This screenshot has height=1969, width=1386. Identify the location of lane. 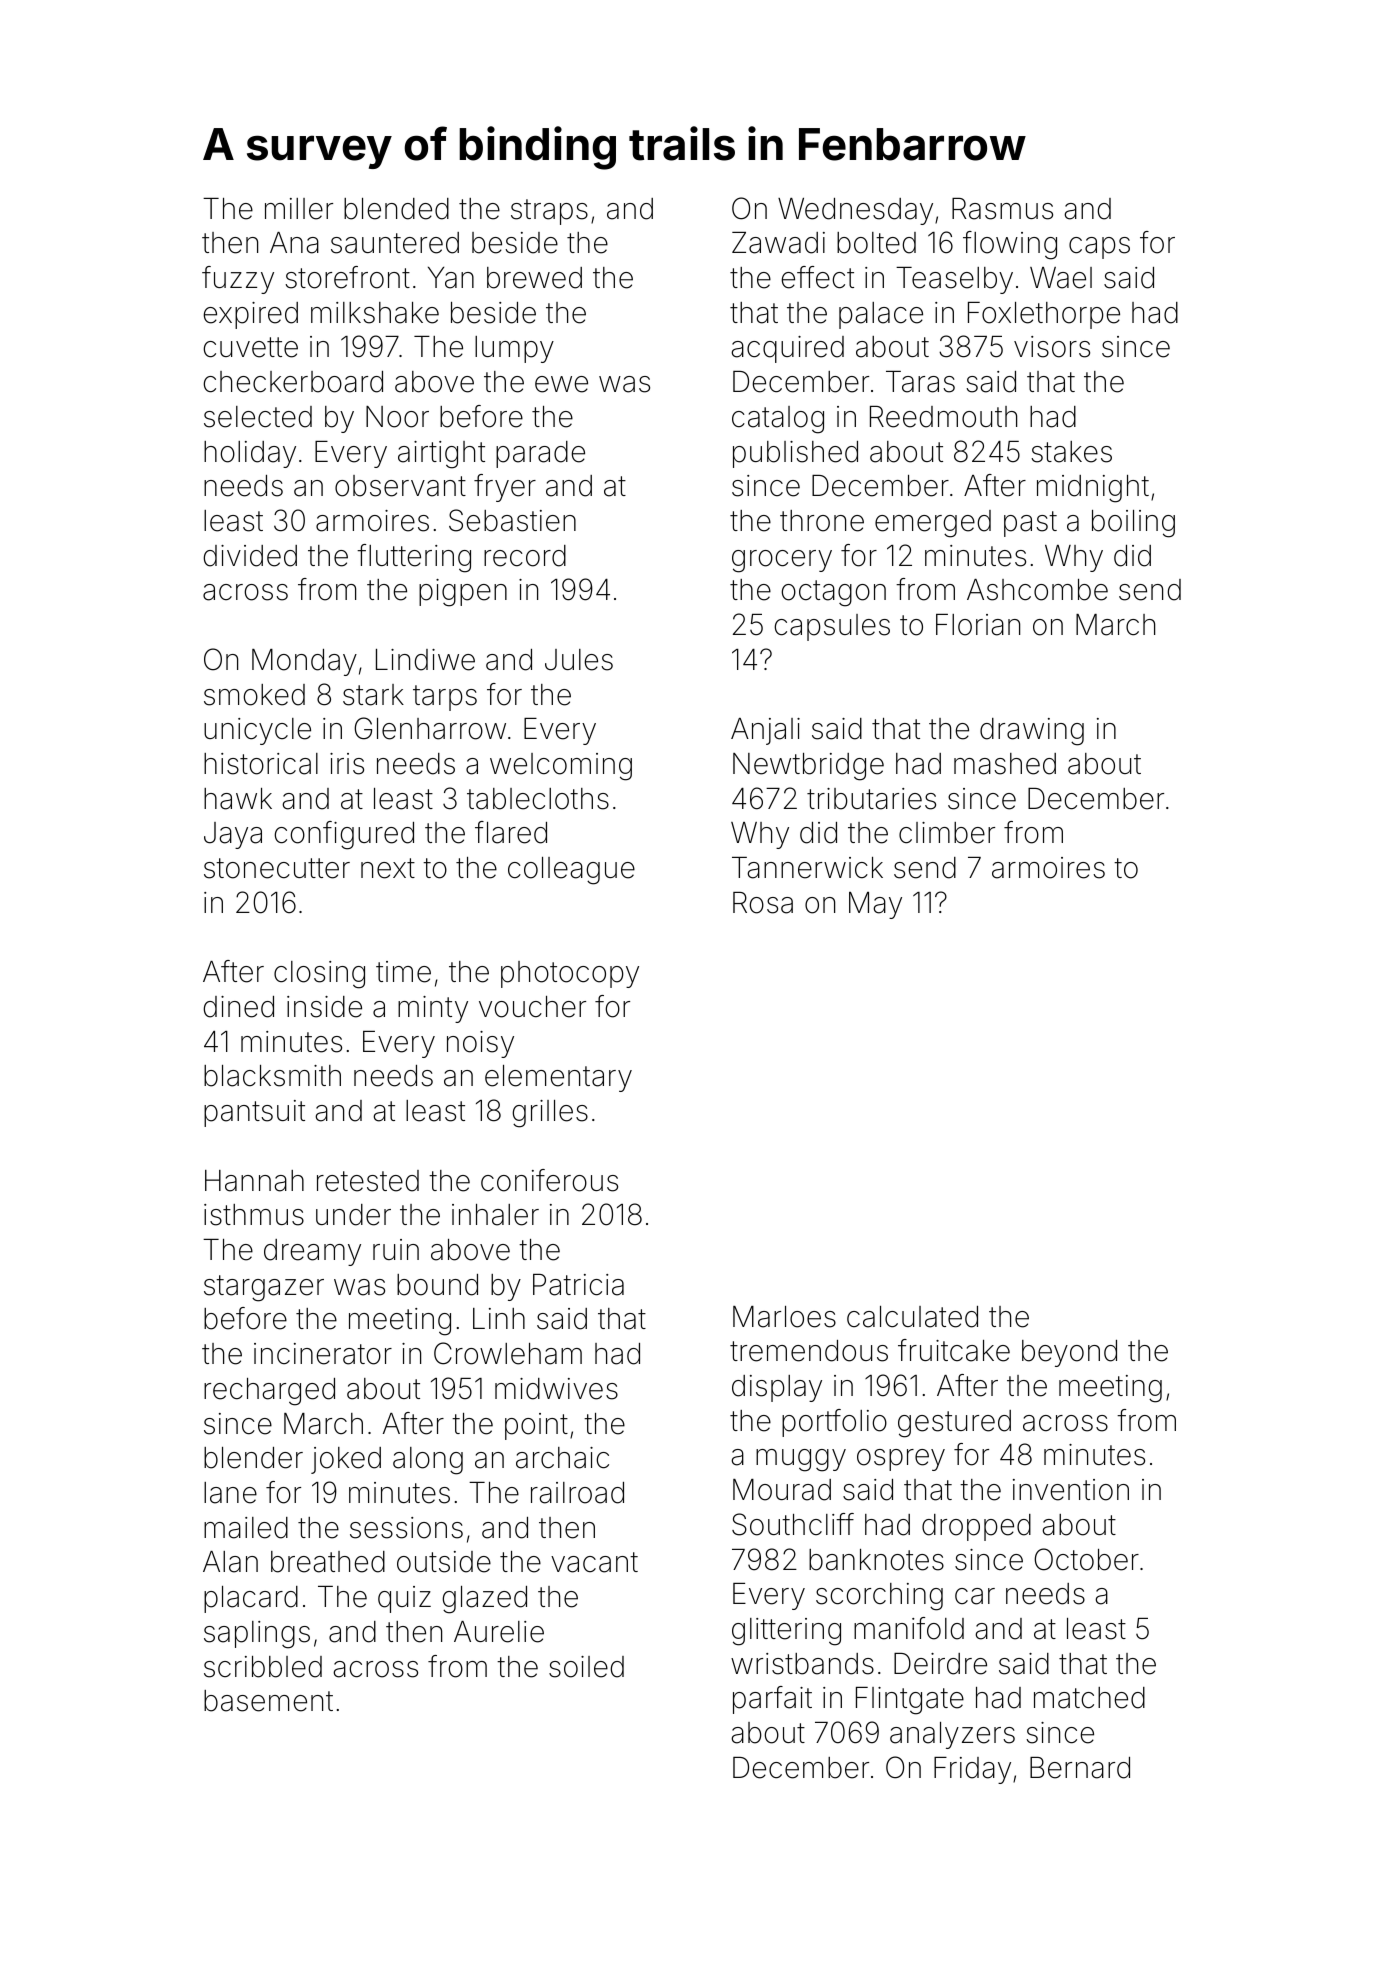
(230, 1493).
